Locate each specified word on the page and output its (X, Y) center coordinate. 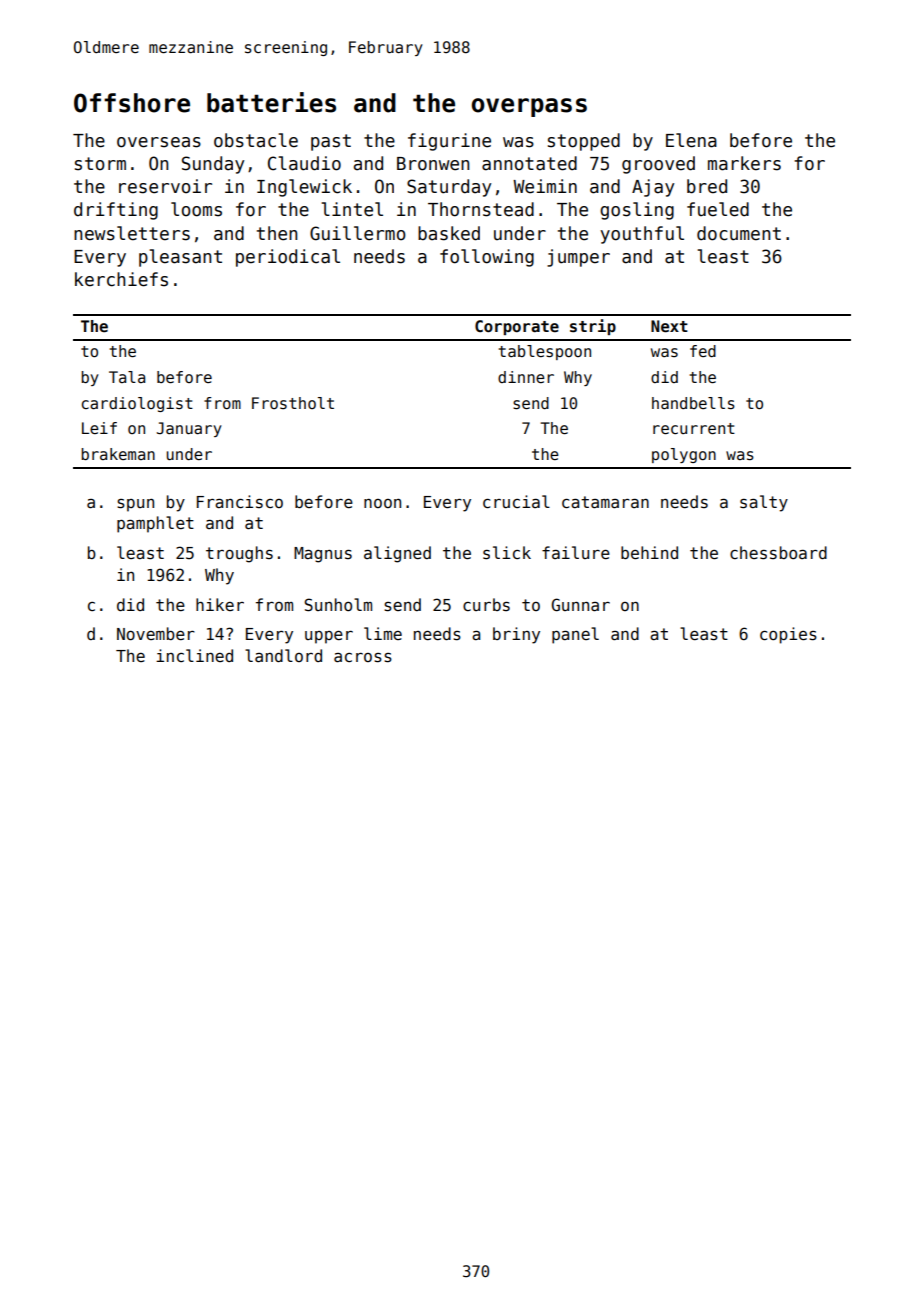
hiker (220, 604)
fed (703, 351)
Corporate (517, 327)
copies (788, 635)
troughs (239, 554)
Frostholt (293, 403)
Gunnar (581, 604)
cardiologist (137, 404)
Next (669, 326)
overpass (529, 107)
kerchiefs (121, 279)
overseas (159, 142)
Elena (691, 140)
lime (383, 633)
